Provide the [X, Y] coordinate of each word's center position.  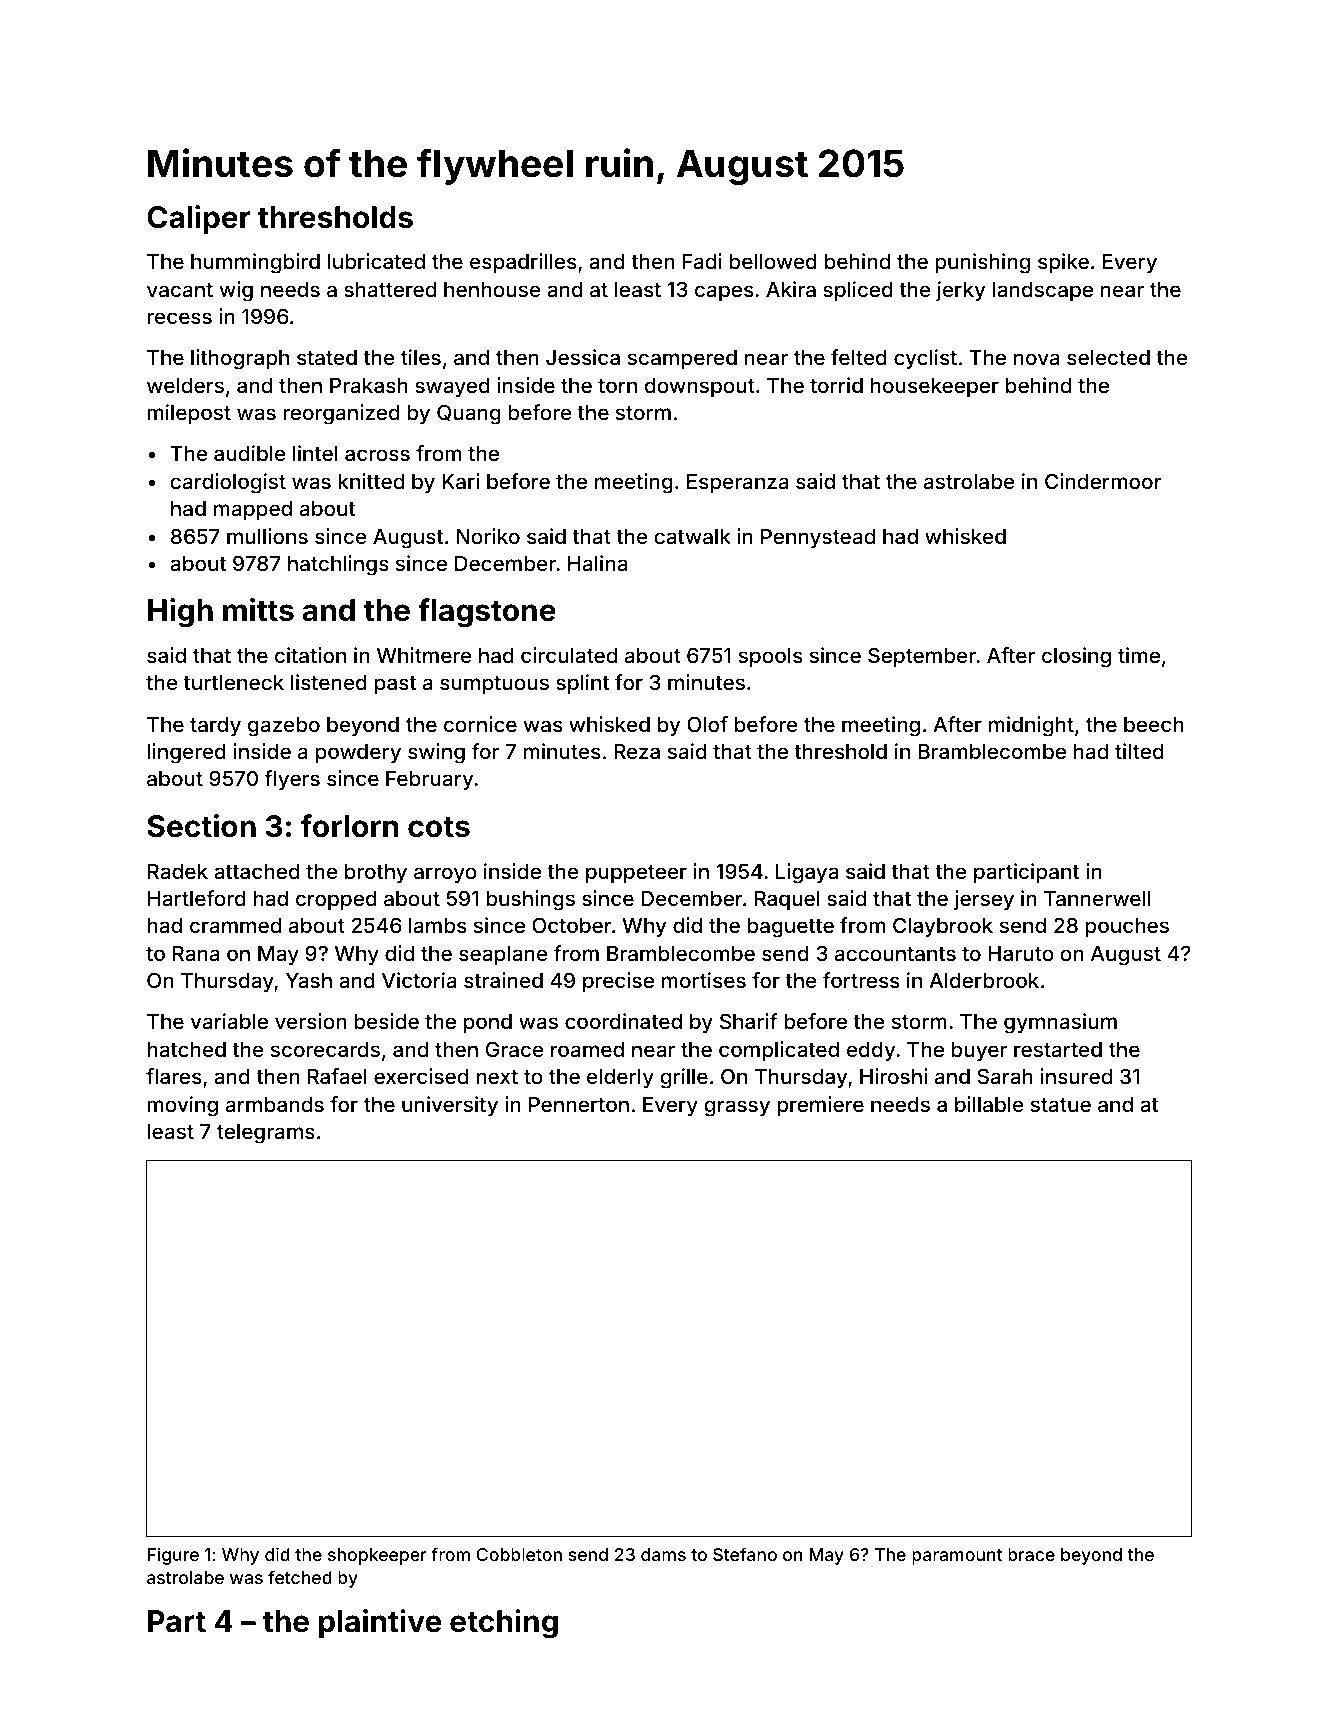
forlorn [350, 826]
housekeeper [935, 387]
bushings [530, 900]
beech [1153, 724]
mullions [267, 536]
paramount [957, 1557]
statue [1061, 1105]
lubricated [376, 261]
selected [1108, 357]
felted [859, 357]
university [450, 1106]
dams [663, 1554]
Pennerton [579, 1104]
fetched [300, 1577]
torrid [836, 385]
